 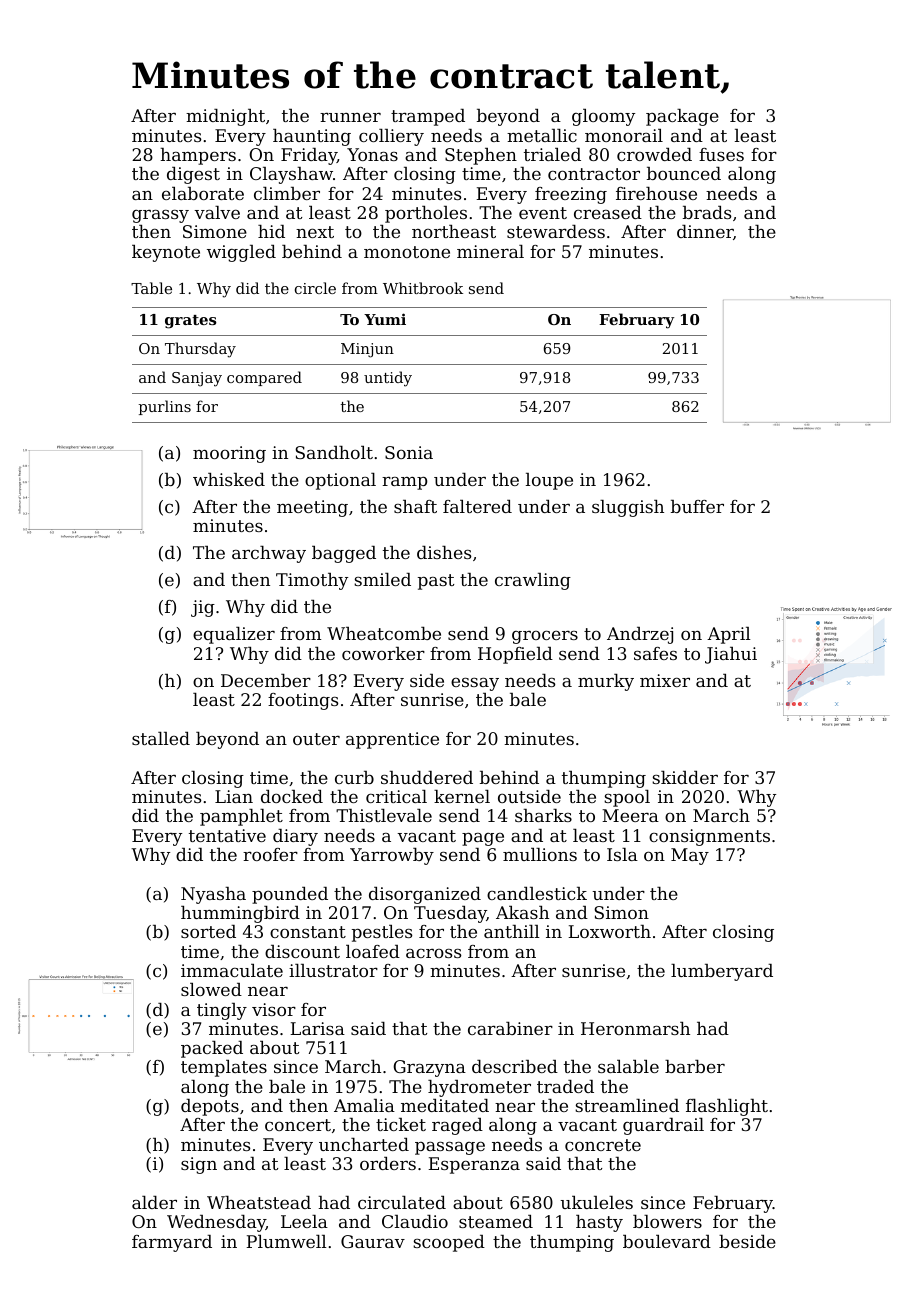 I want to click on fuses, so click(x=721, y=154).
